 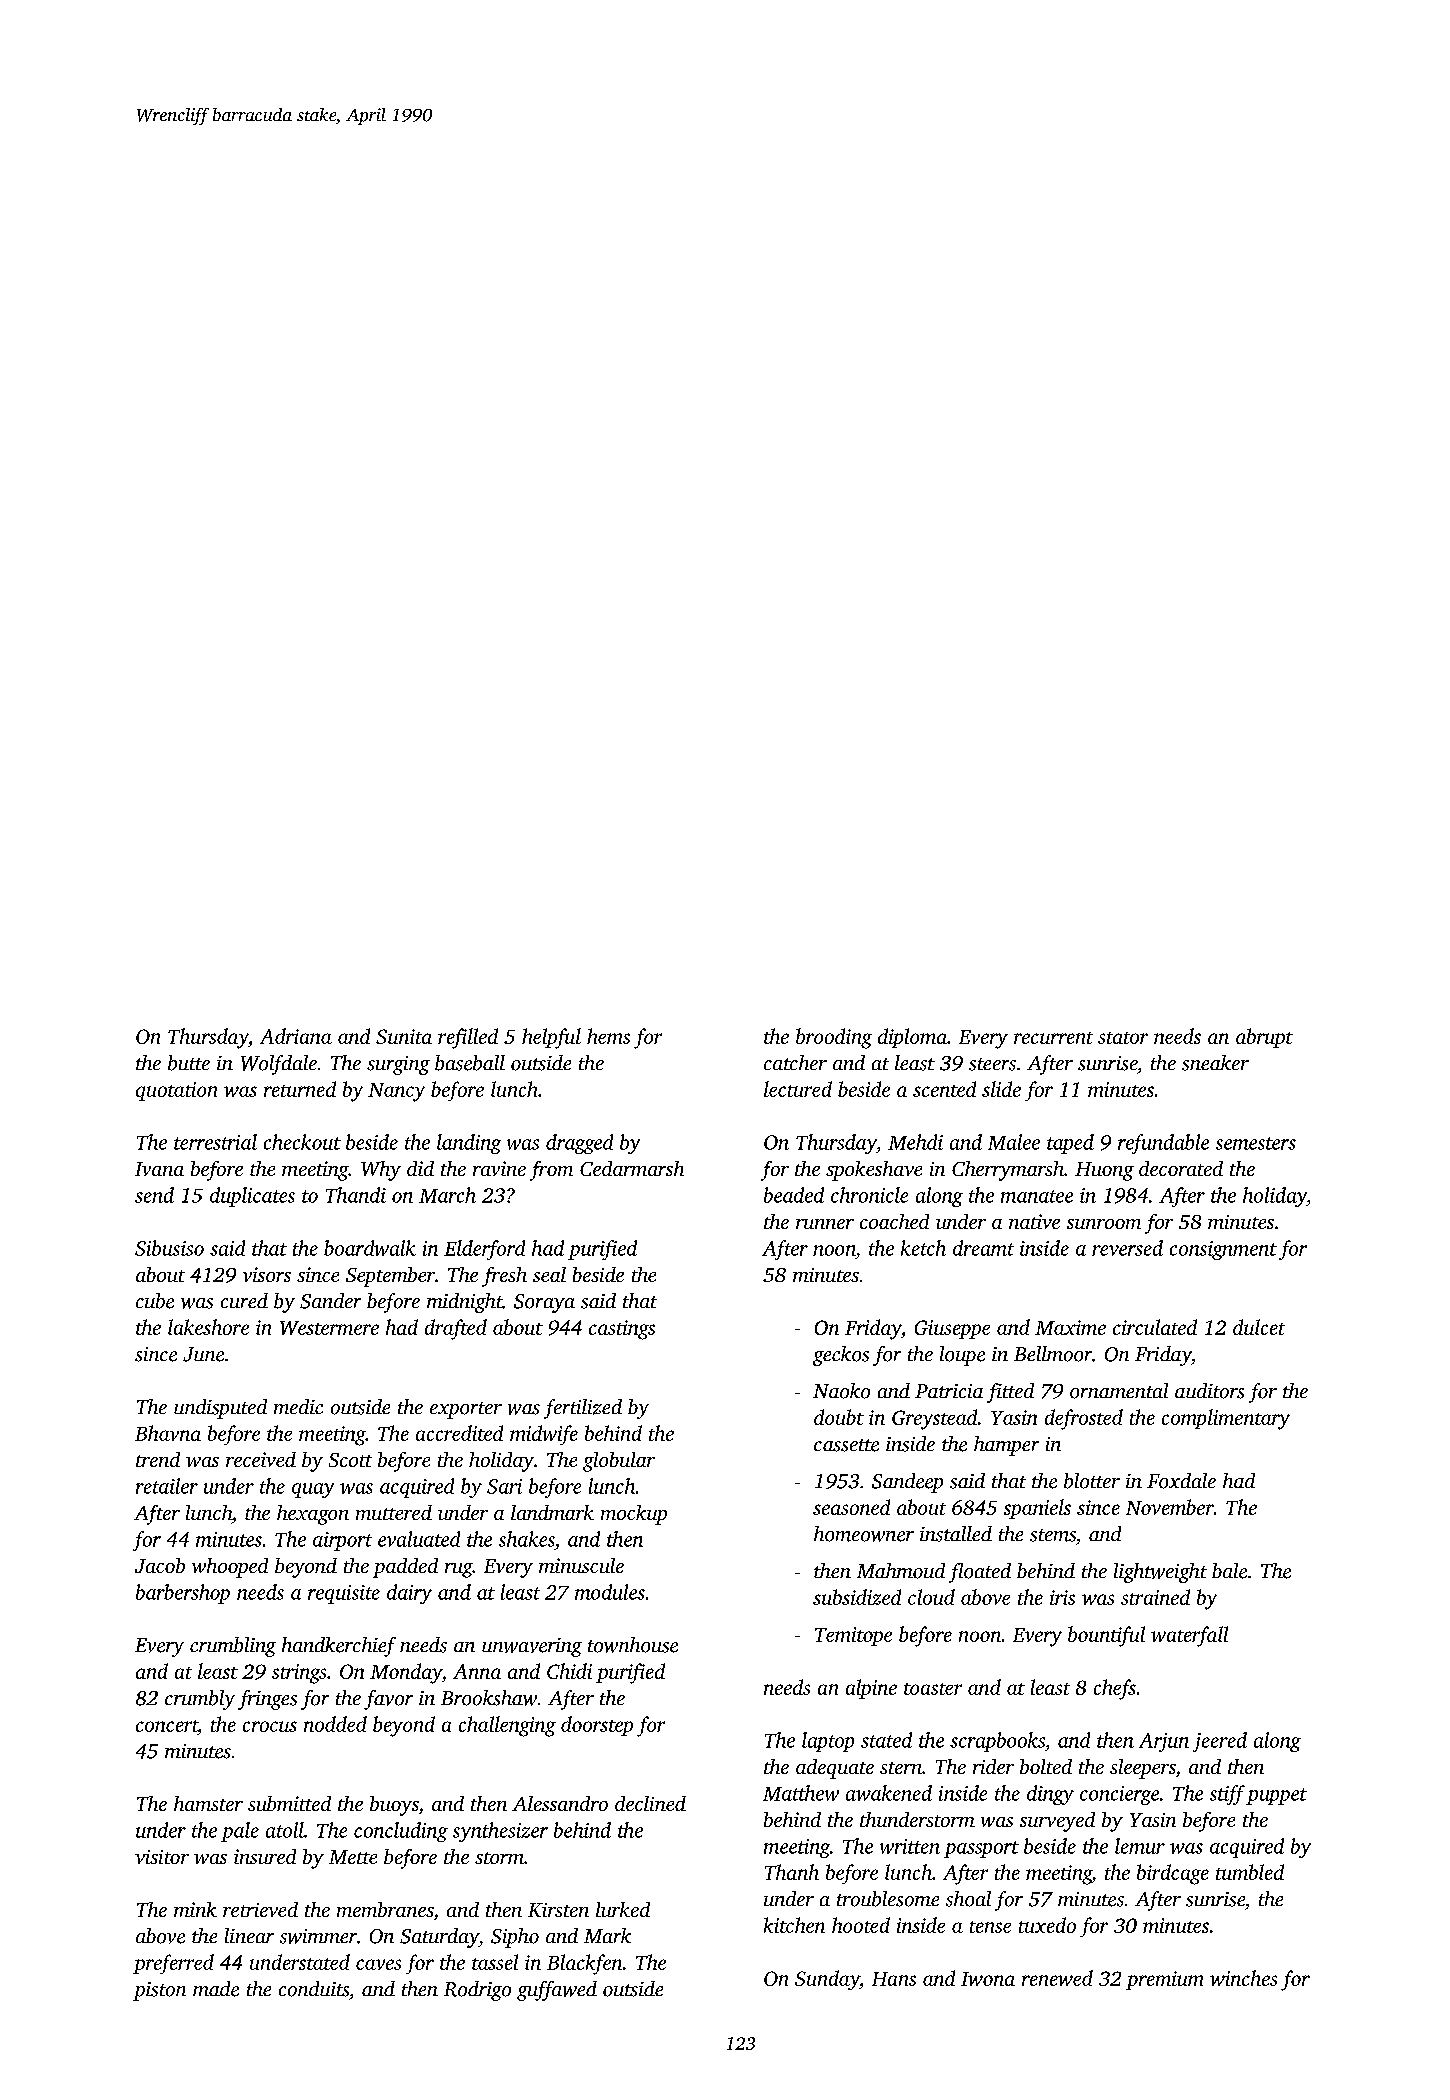 What do you see at coordinates (203, 1354) in the screenshot?
I see `June` at bounding box center [203, 1354].
